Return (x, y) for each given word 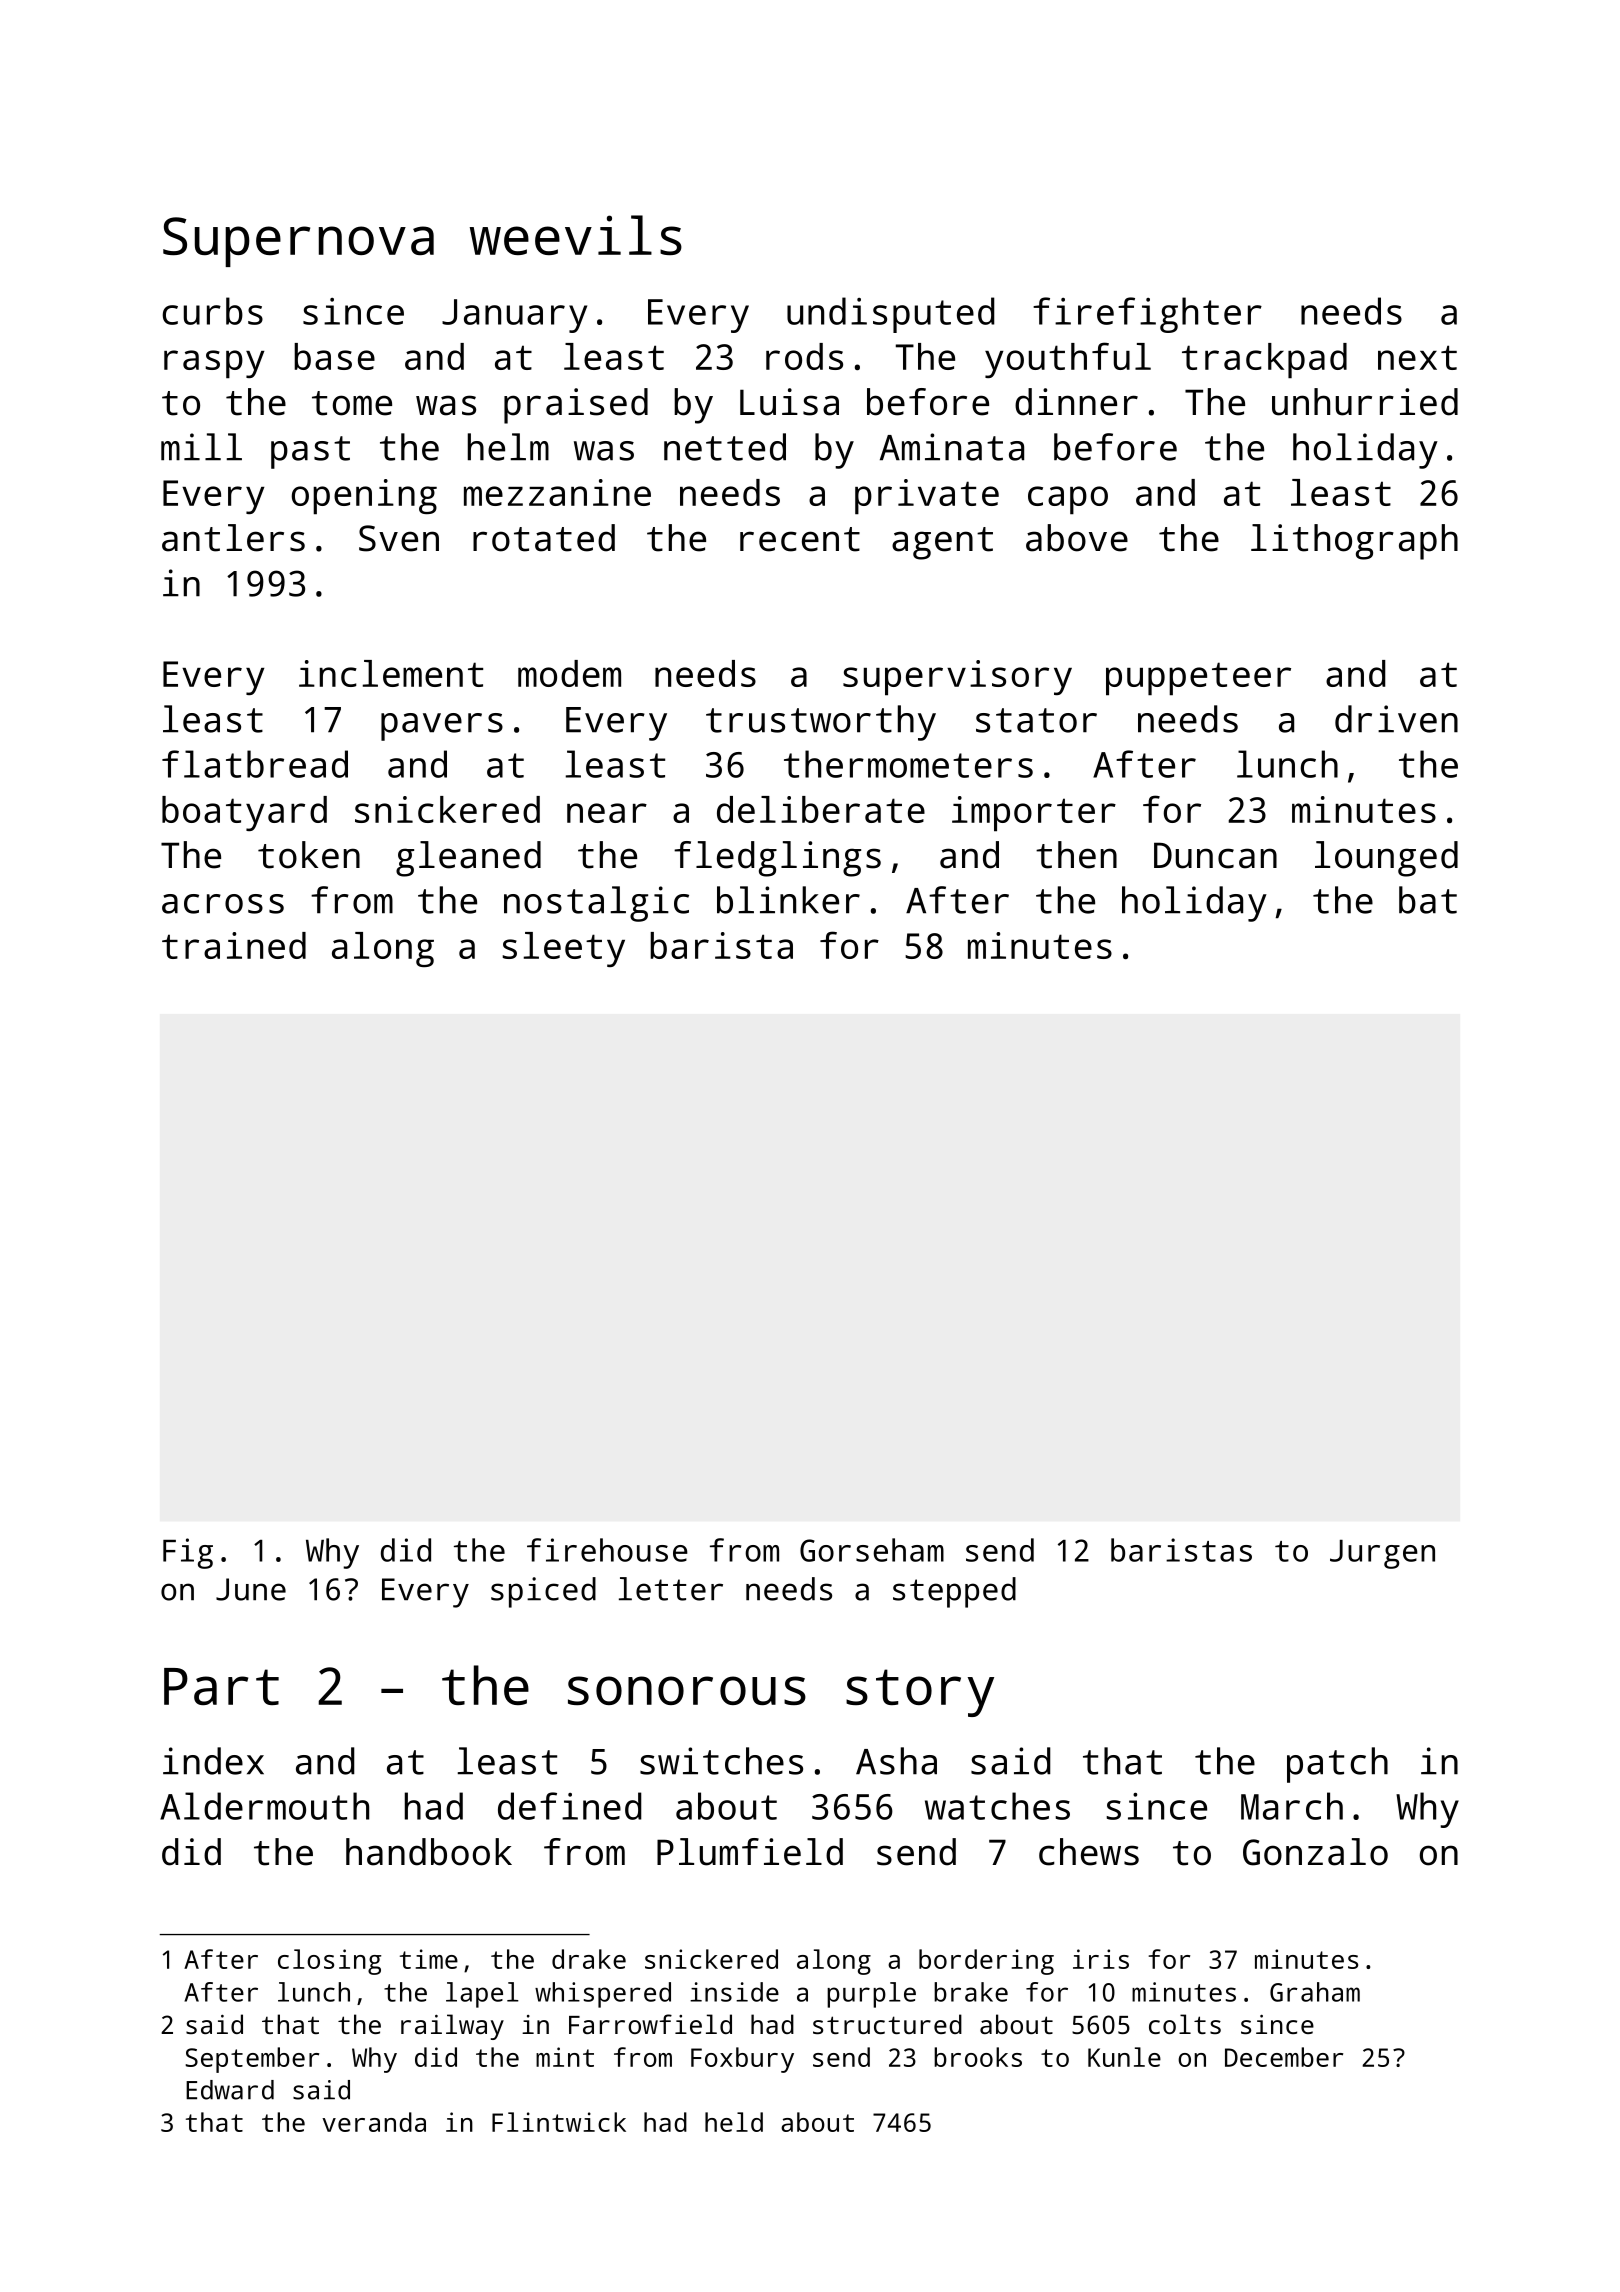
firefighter (1147, 315)
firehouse (607, 1550)
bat (1428, 900)
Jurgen (1382, 1554)
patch (1337, 1765)
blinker (788, 900)
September (252, 2060)
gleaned (468, 859)
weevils (576, 235)
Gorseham (872, 1550)
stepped (954, 1592)
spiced (543, 1592)
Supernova (298, 242)
